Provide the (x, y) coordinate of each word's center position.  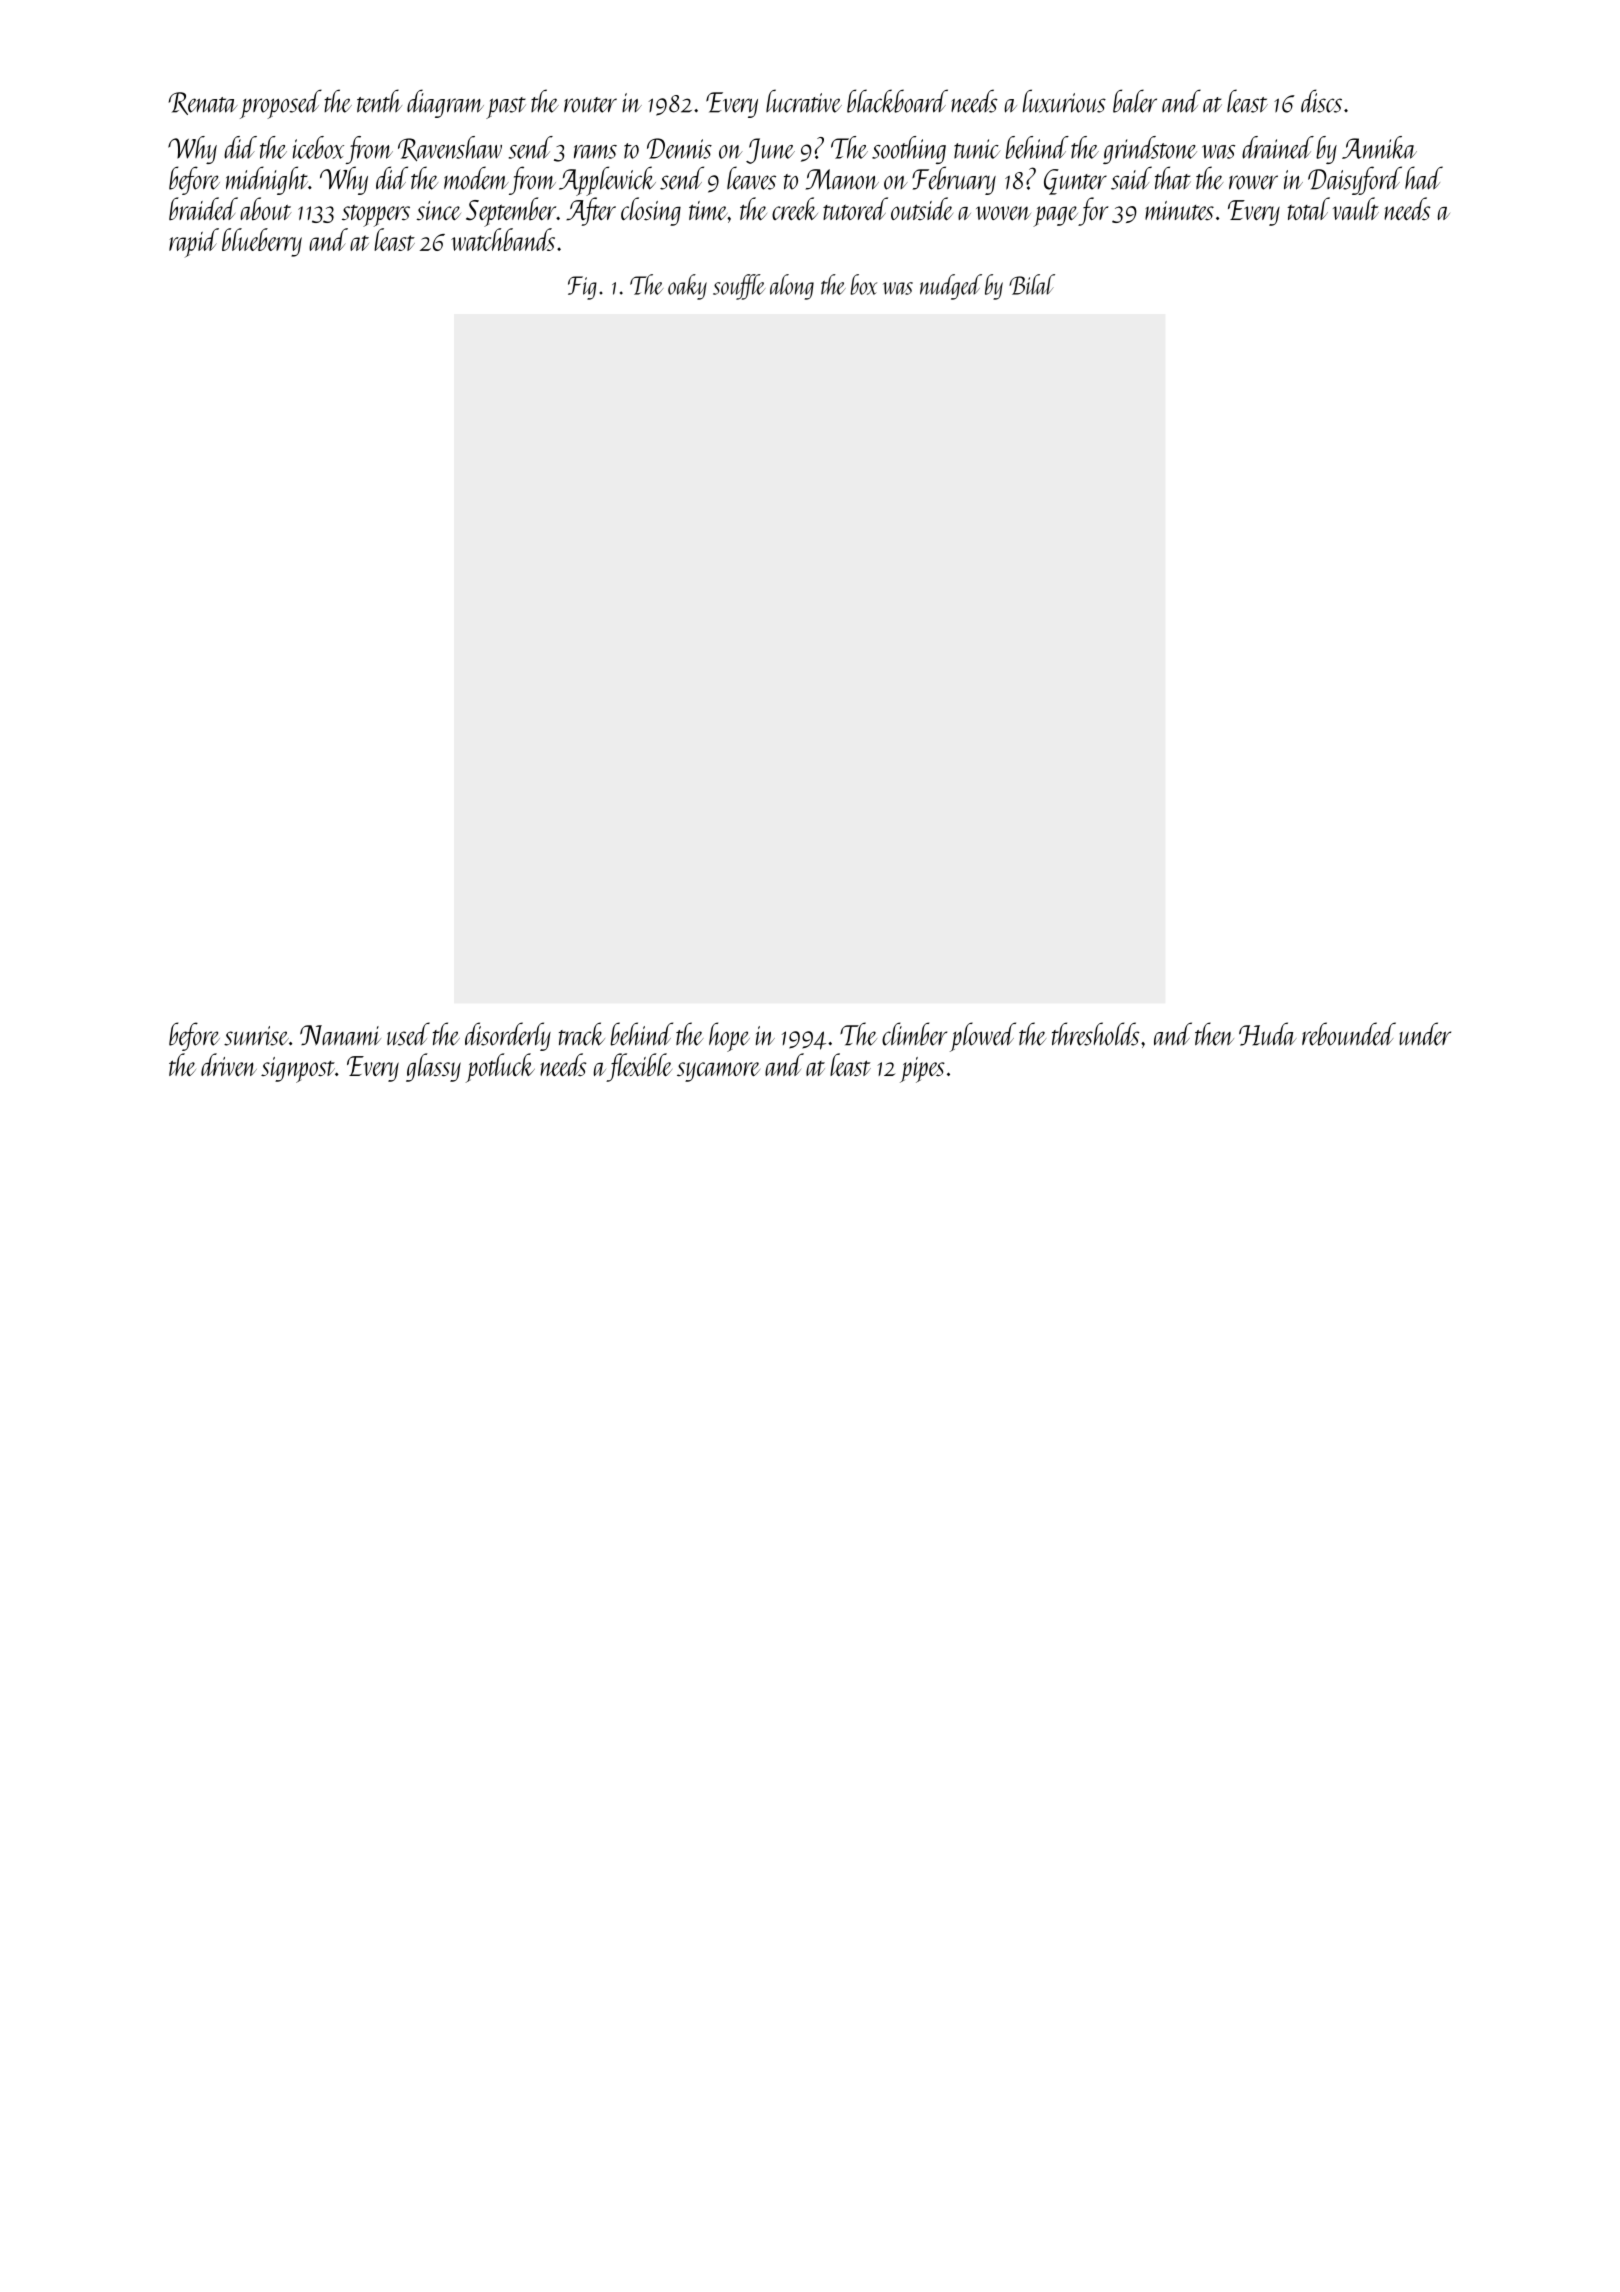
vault (1356, 208)
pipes (922, 1070)
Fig (582, 288)
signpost (298, 1070)
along (792, 287)
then (1214, 1034)
